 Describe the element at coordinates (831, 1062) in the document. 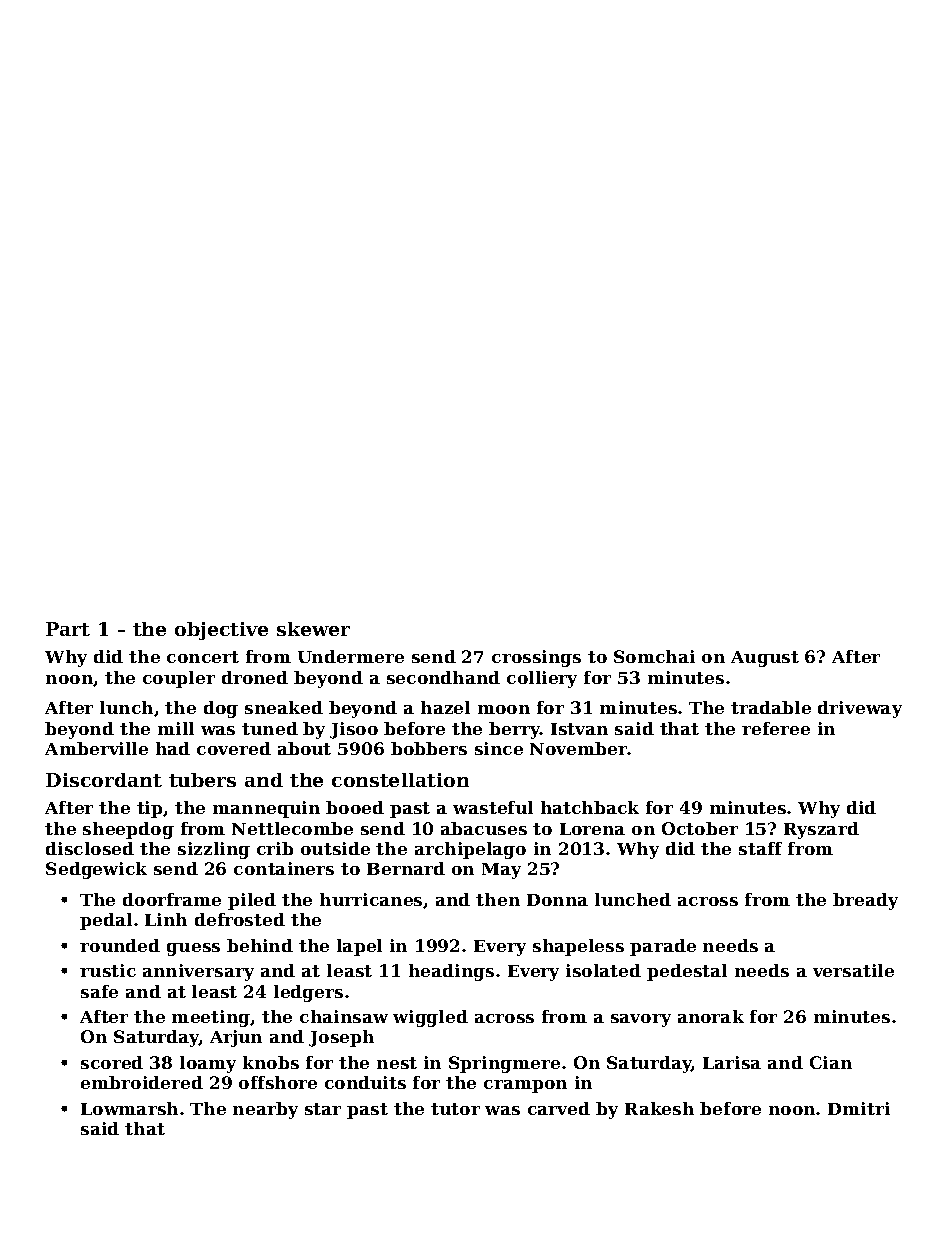

I see `Cian` at that location.
